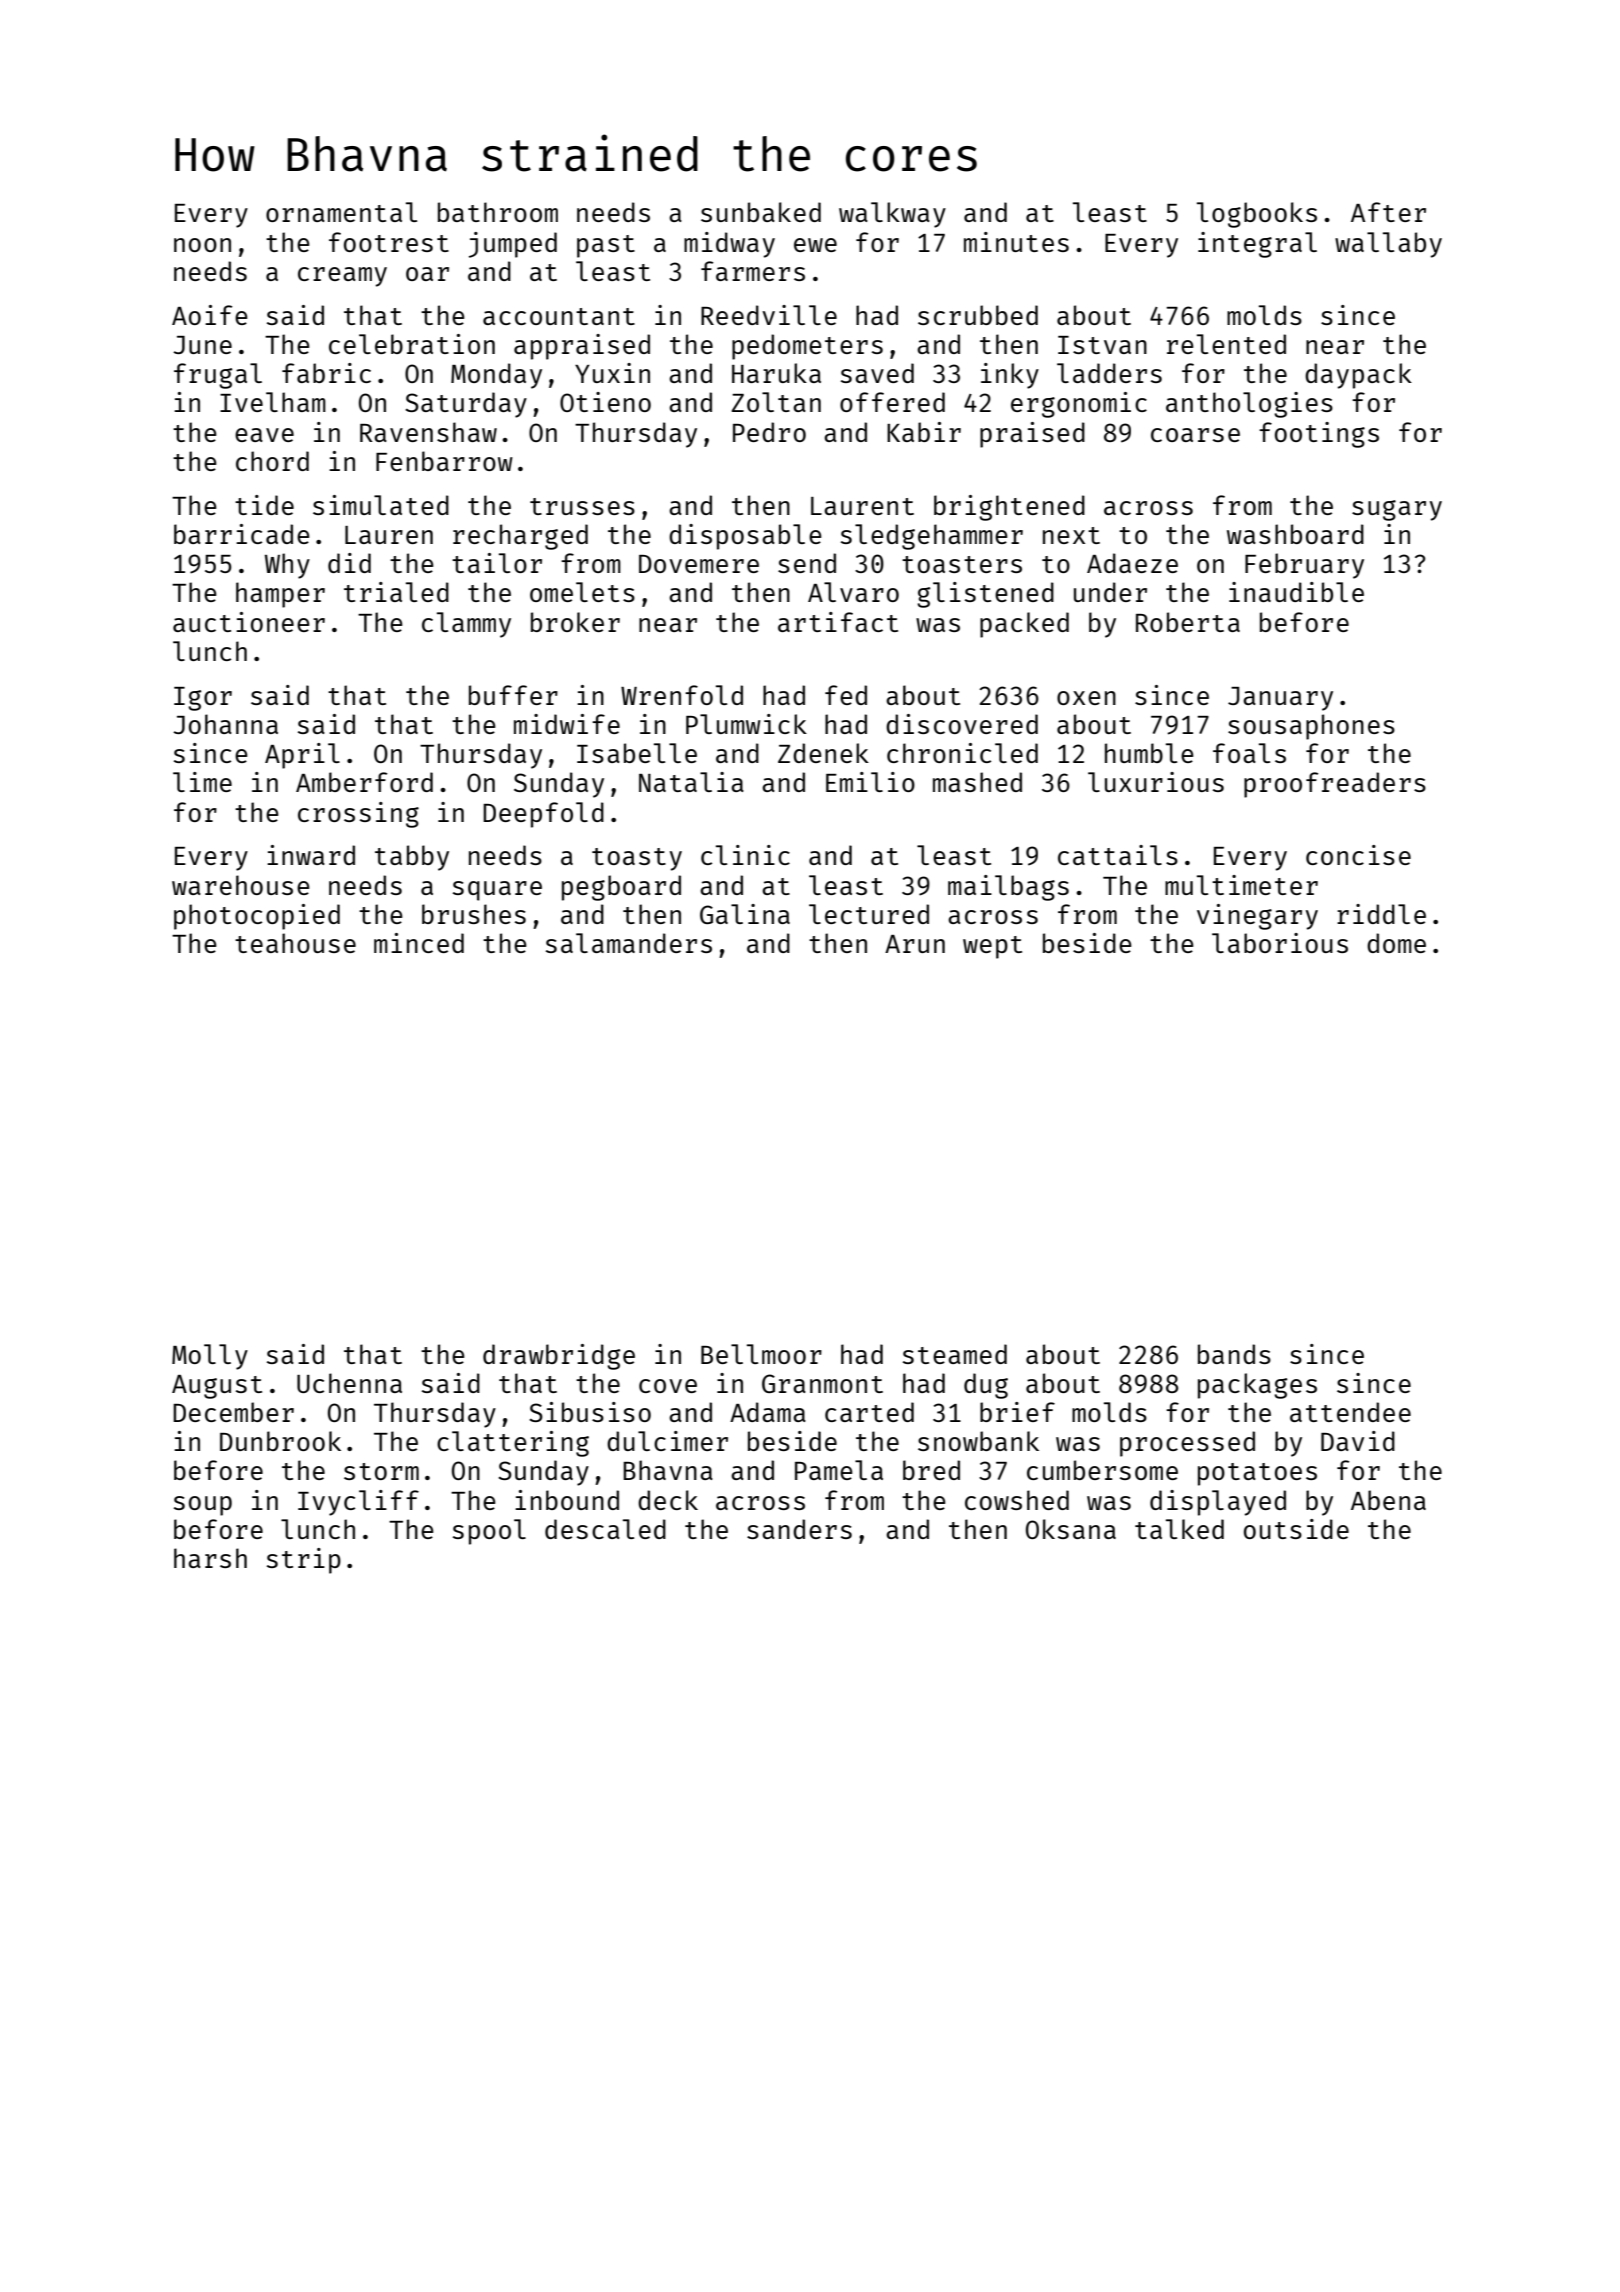 Image resolution: width=1620 pixels, height=2292 pixels. Describe the element at coordinates (753, 271) in the image. I see `farmers` at that location.
